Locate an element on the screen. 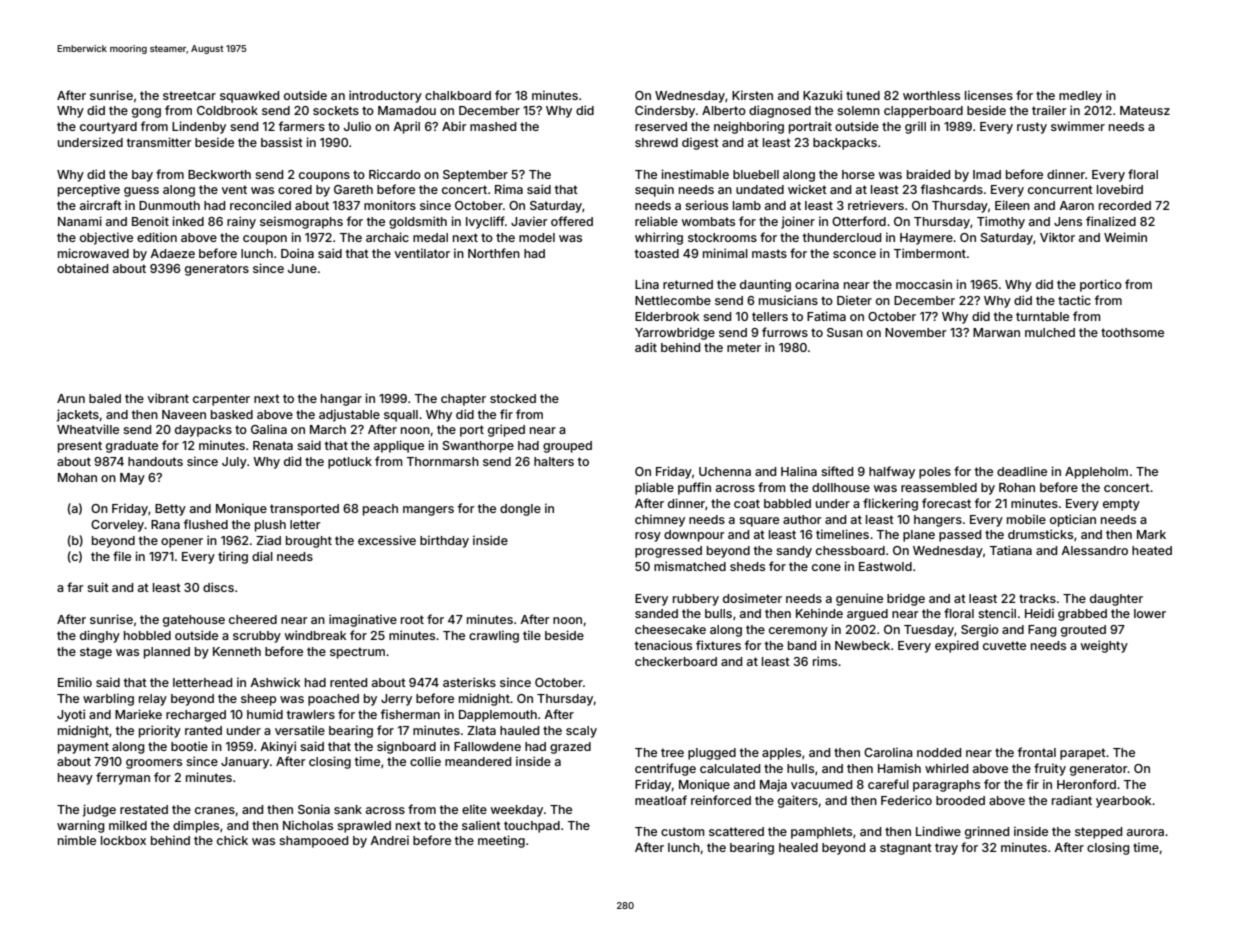  windbreak is located at coordinates (315, 635).
